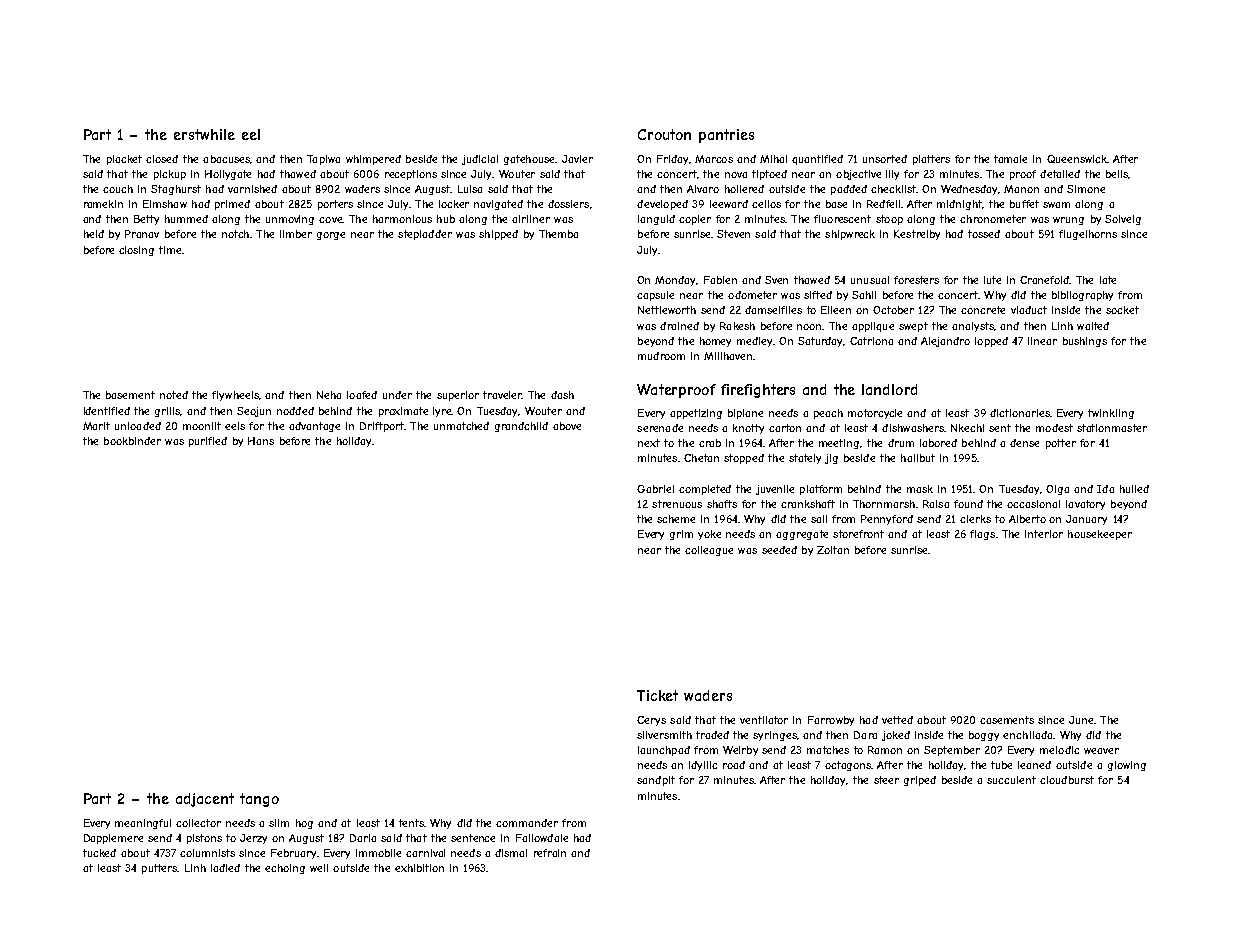 Image resolution: width=1233 pixels, height=952 pixels. I want to click on gorge, so click(331, 236).
